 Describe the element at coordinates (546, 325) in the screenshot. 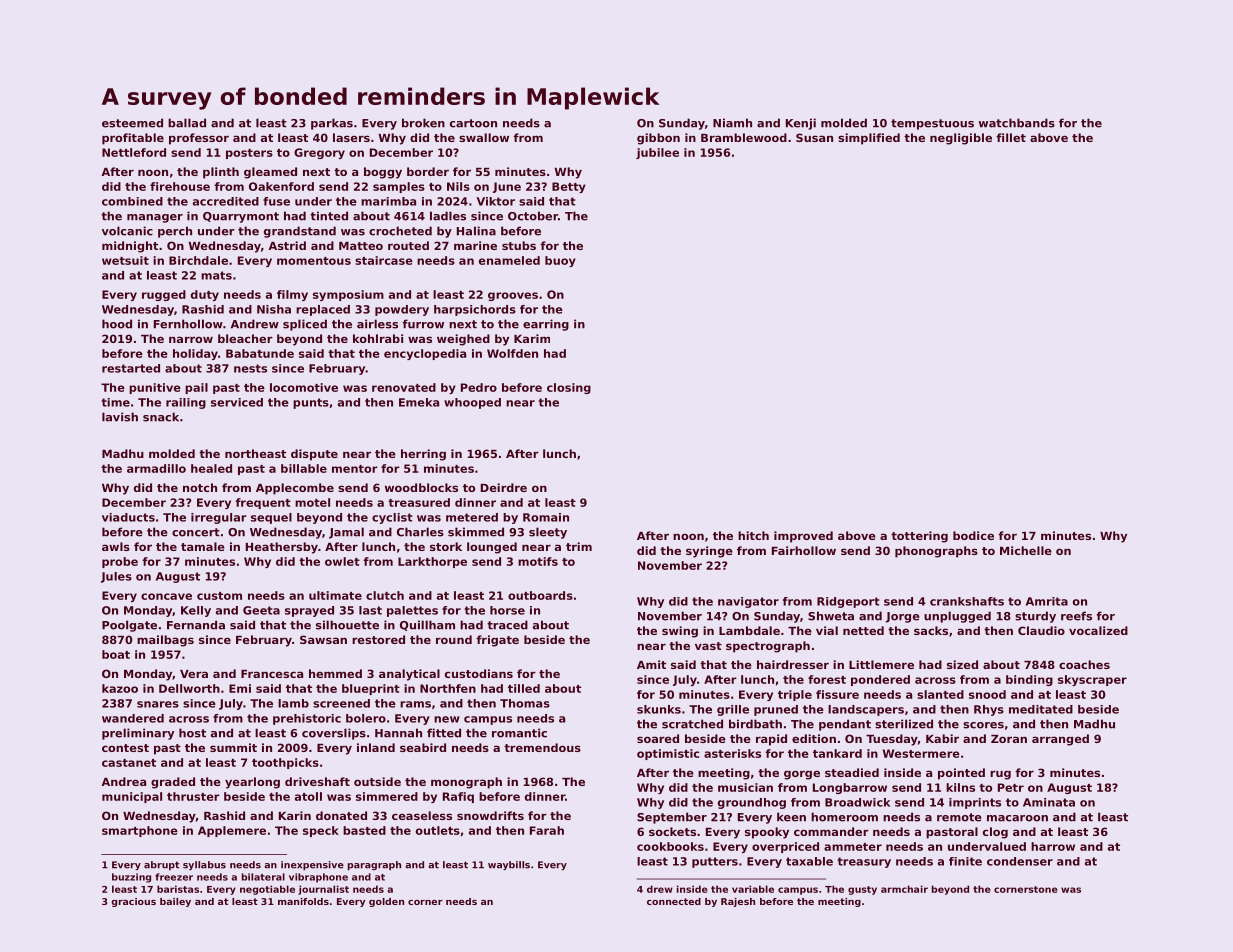

I see `earring` at that location.
